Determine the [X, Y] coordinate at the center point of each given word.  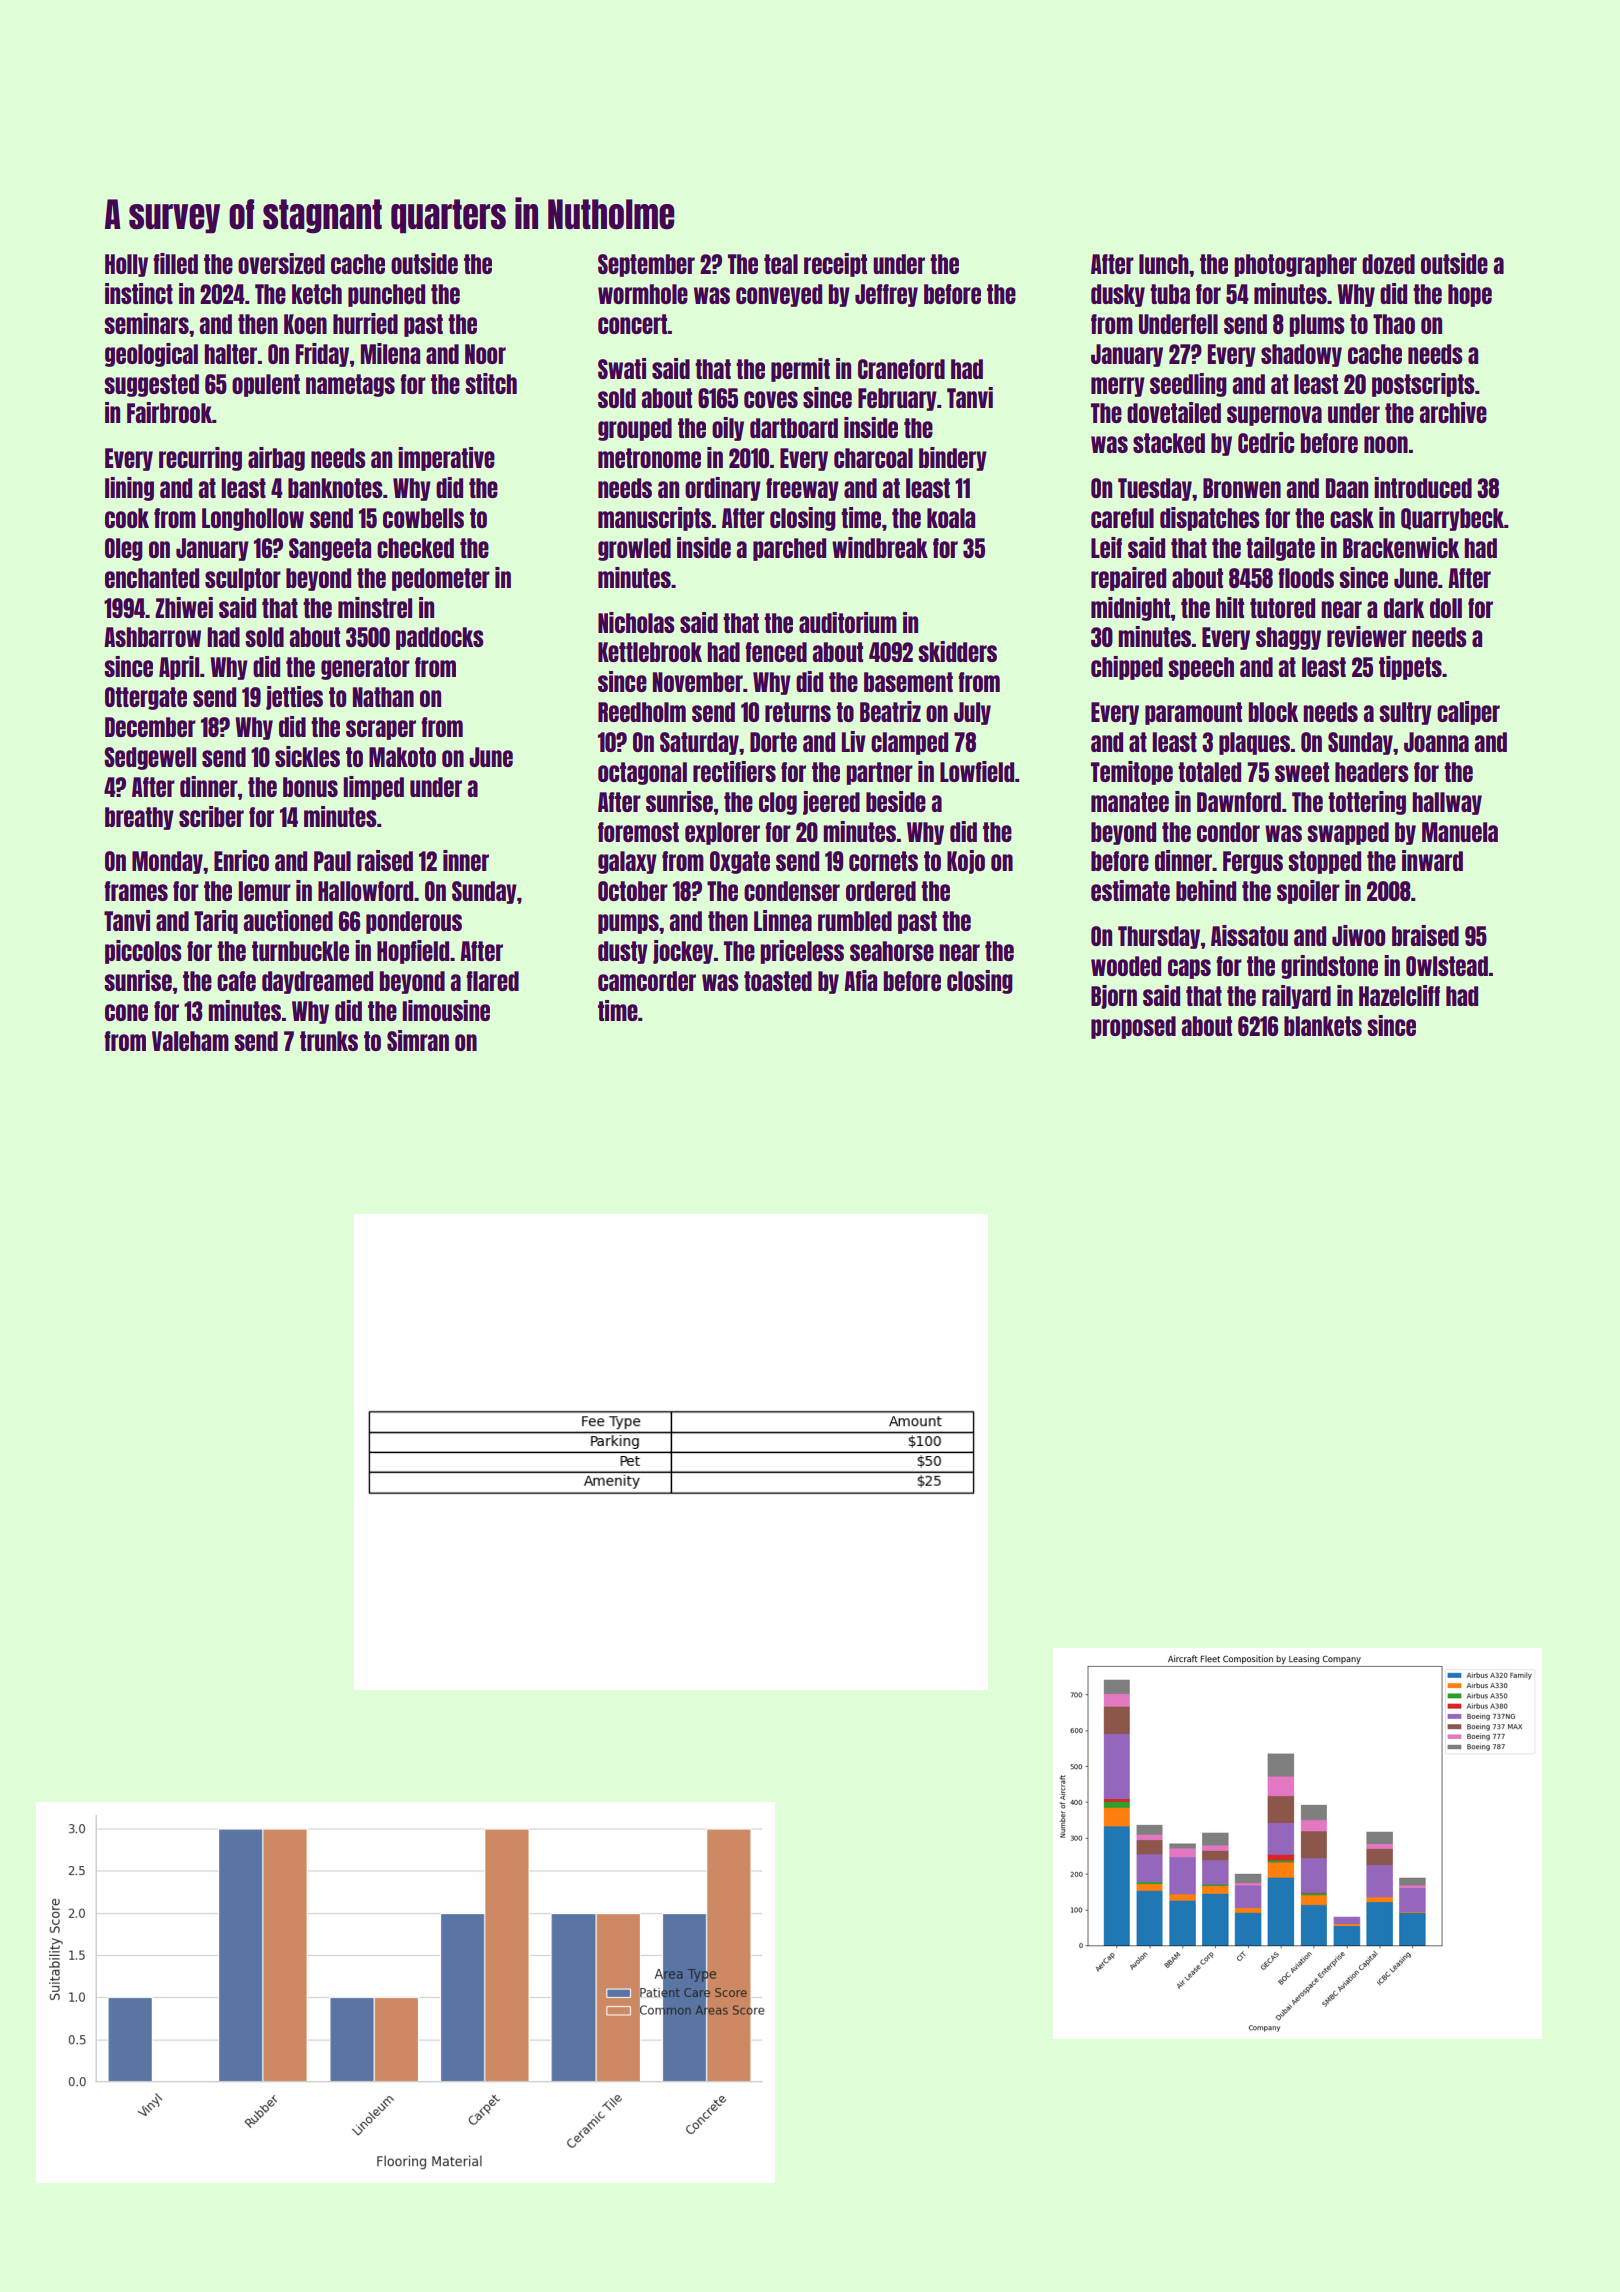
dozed [1388, 264]
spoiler [1308, 892]
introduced [1423, 487]
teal [781, 264]
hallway [1447, 803]
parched [789, 549]
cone [126, 1012]
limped [373, 788]
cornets [883, 861]
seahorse [892, 951]
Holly [126, 265]
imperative [446, 459]
